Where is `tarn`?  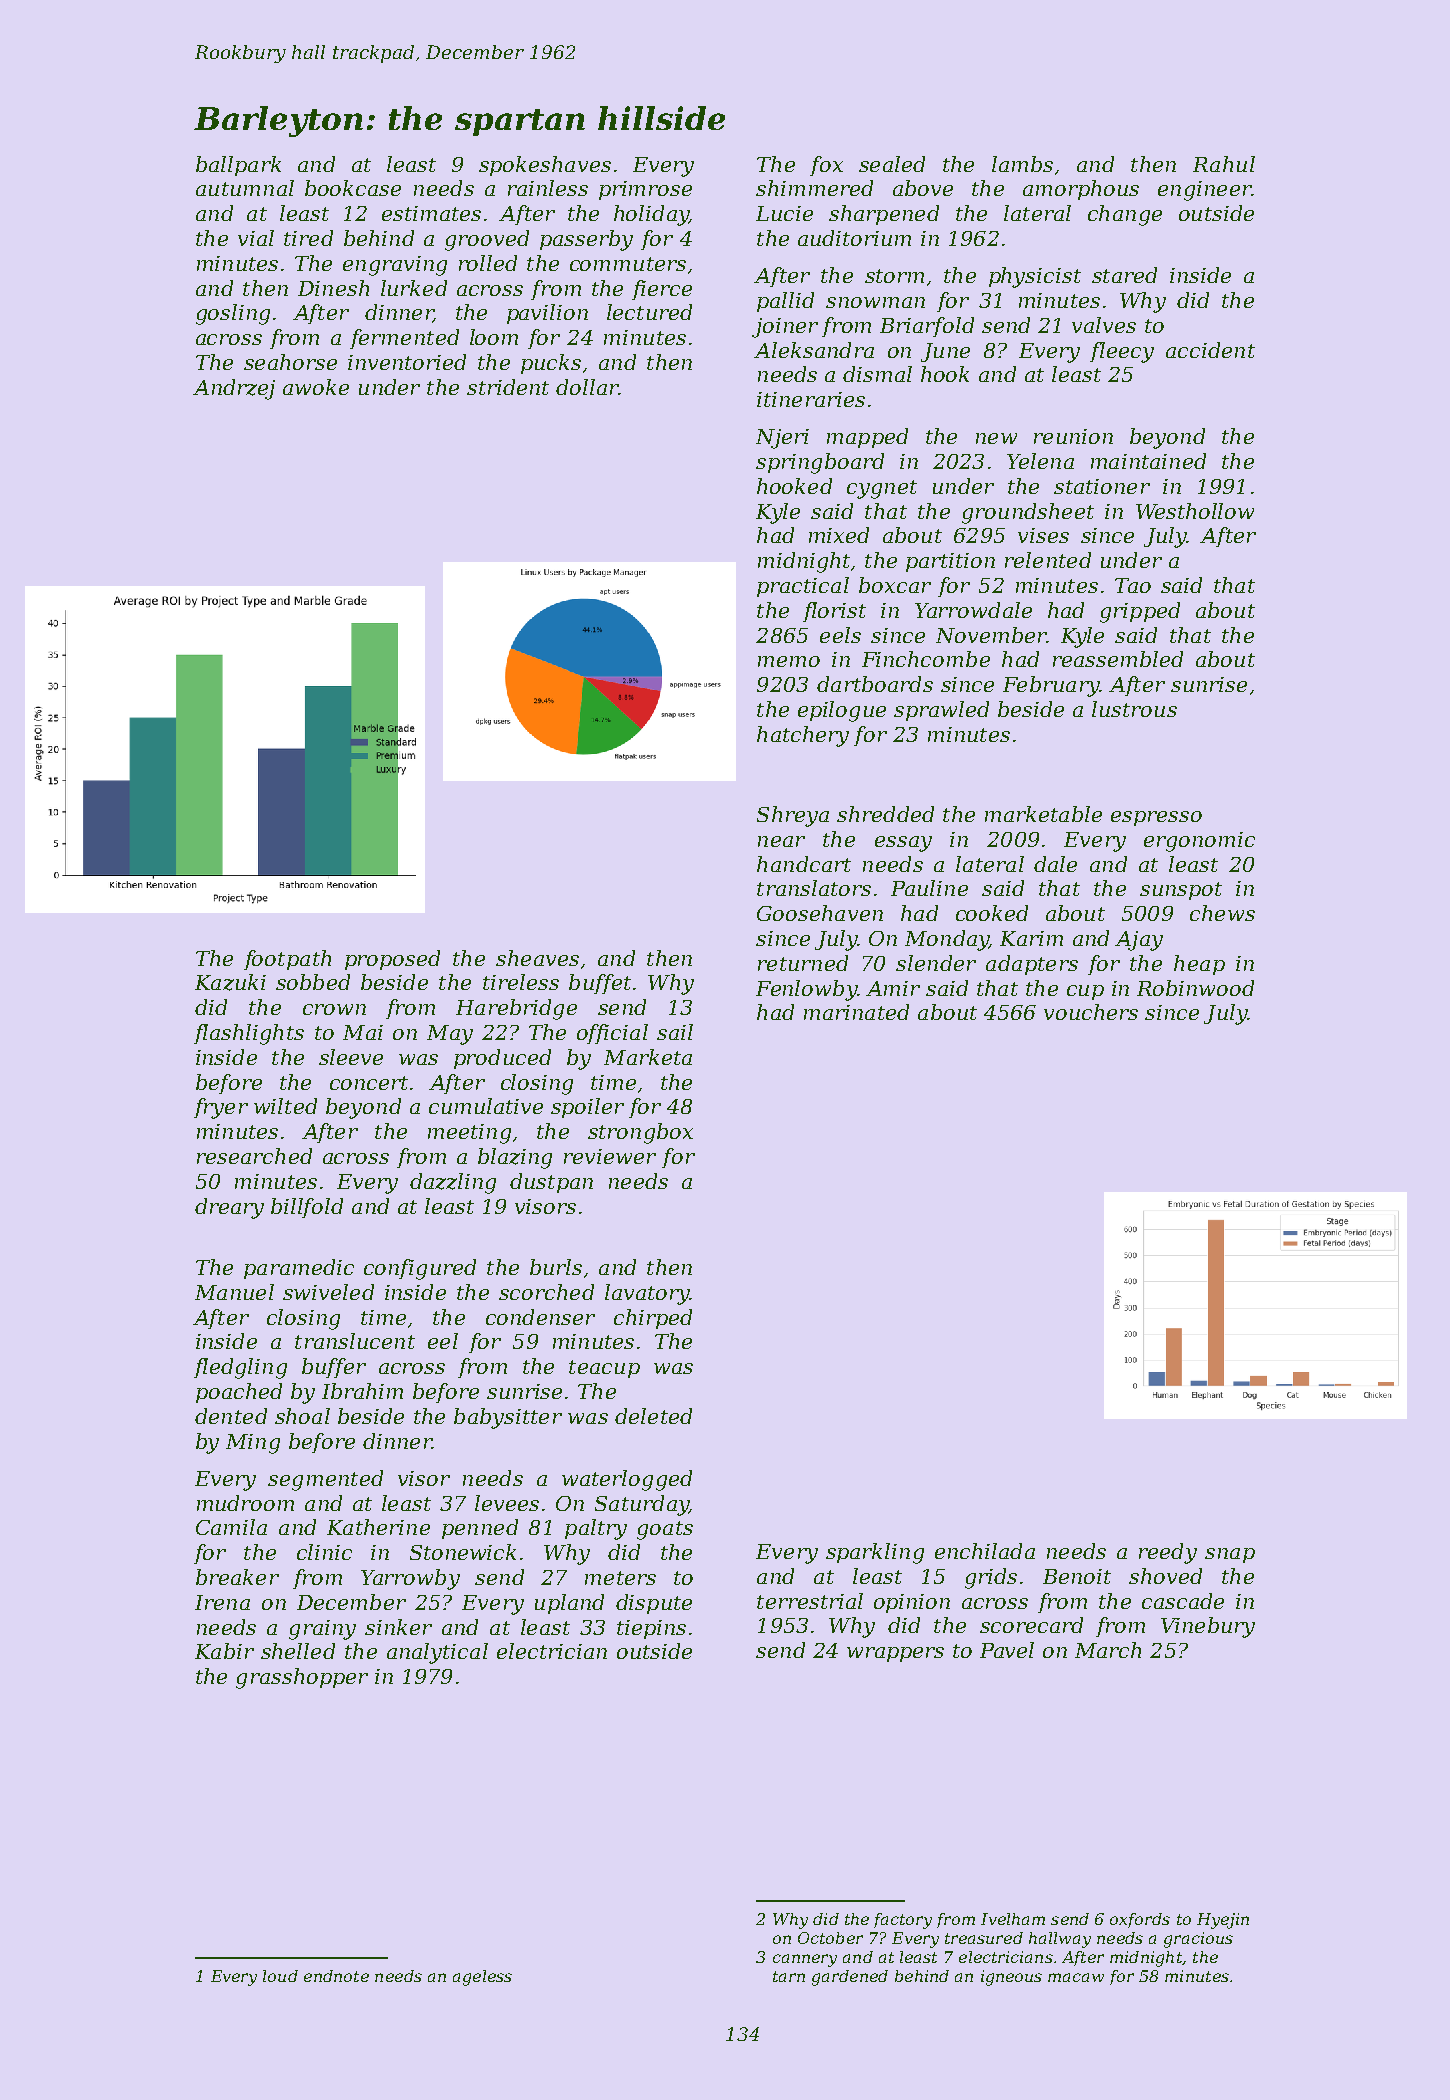 tarn is located at coordinates (789, 1976).
